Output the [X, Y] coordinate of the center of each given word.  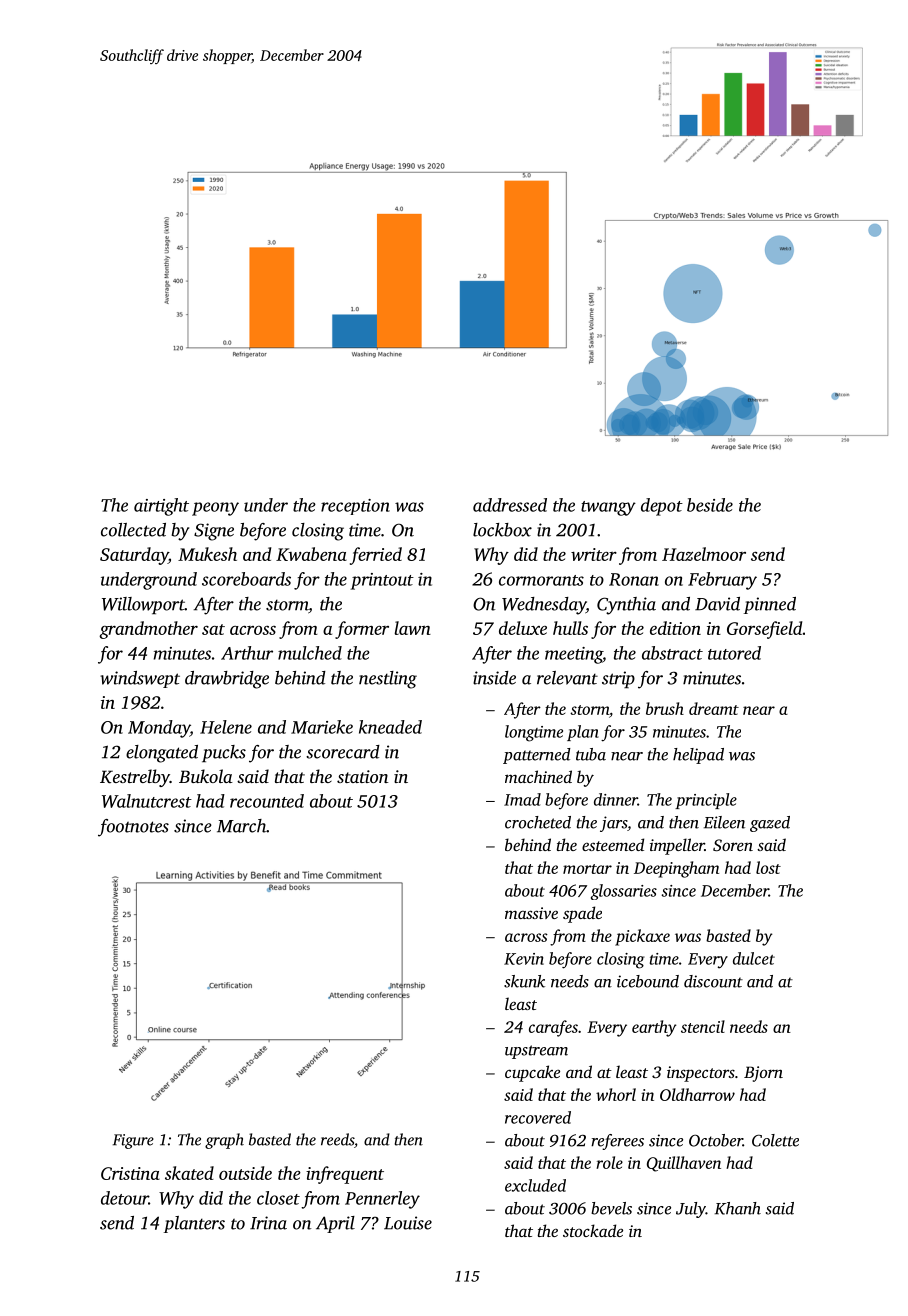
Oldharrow [697, 1094]
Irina [268, 1223]
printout [382, 581]
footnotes [133, 828]
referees [617, 1142]
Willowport [143, 605]
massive [531, 913]
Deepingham [676, 869]
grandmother [148, 630]
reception [355, 507]
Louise [408, 1223]
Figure [133, 1141]
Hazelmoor [704, 554]
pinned [770, 605]
